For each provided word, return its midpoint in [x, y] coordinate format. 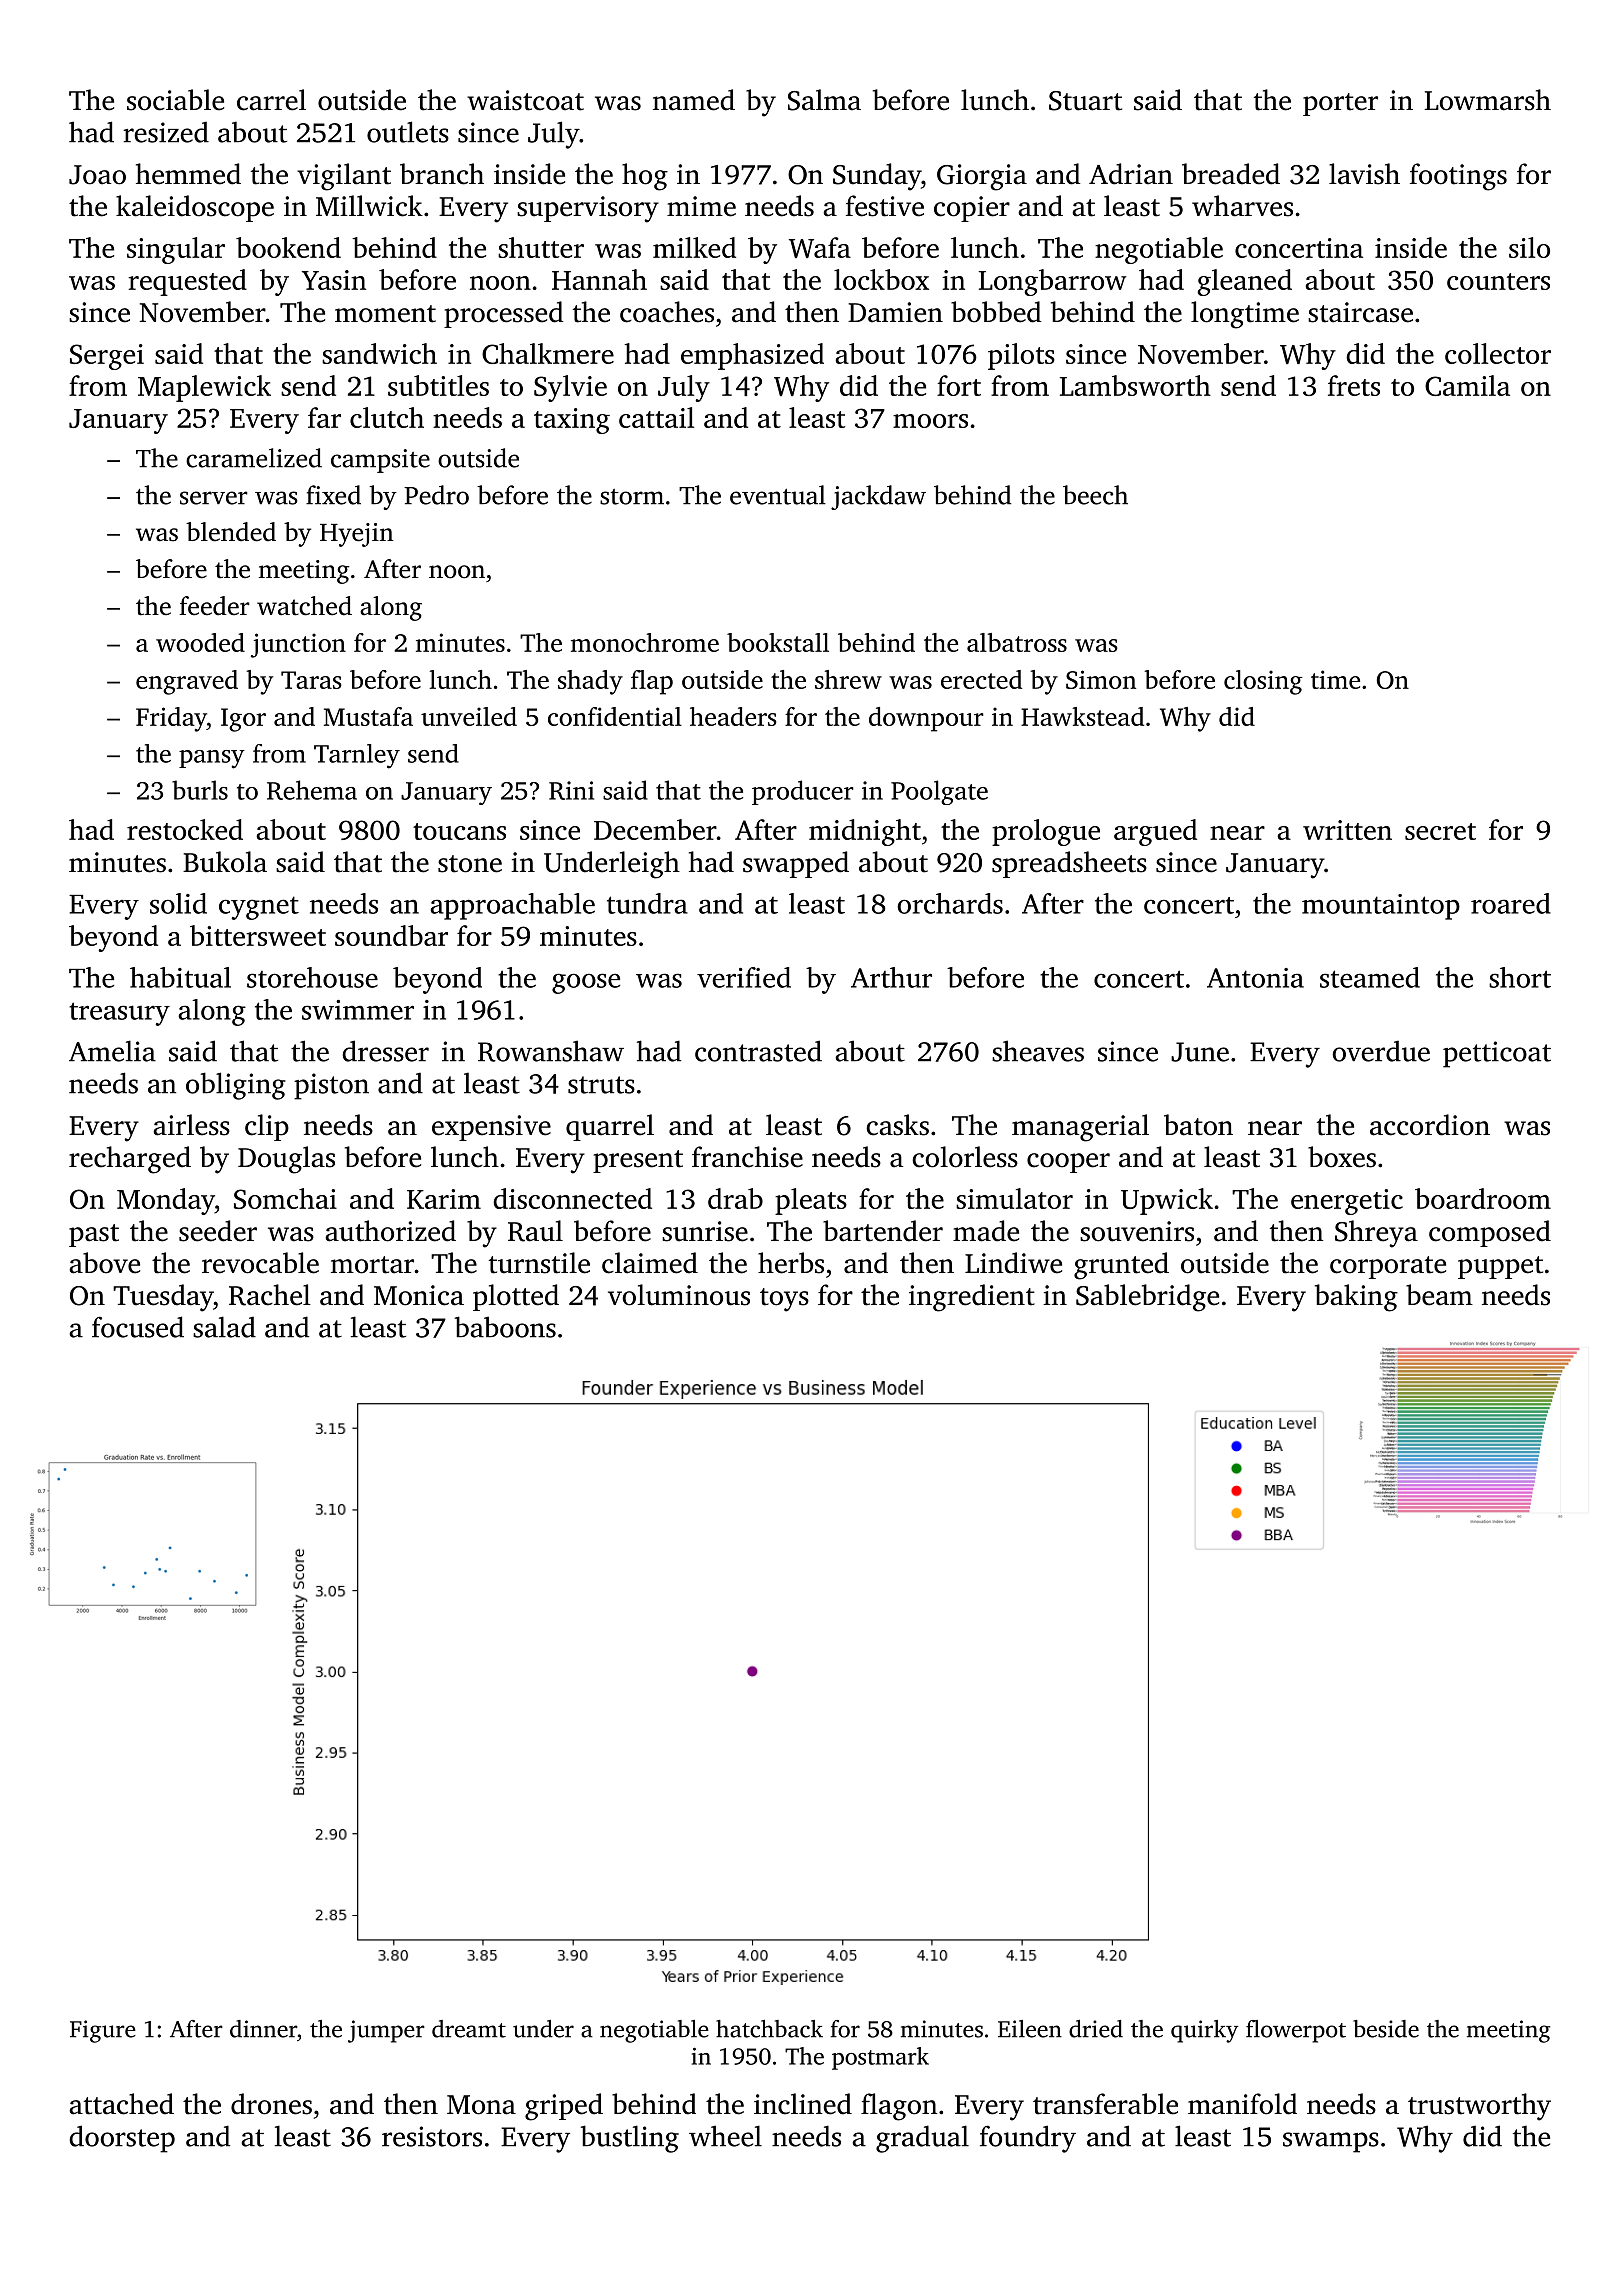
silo [1529, 247]
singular [176, 250]
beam [1439, 1295]
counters [1498, 281]
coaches [667, 312]
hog [645, 177]
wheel [725, 2136]
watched [304, 606]
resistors [432, 2136]
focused [138, 1327]
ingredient [972, 1298]
